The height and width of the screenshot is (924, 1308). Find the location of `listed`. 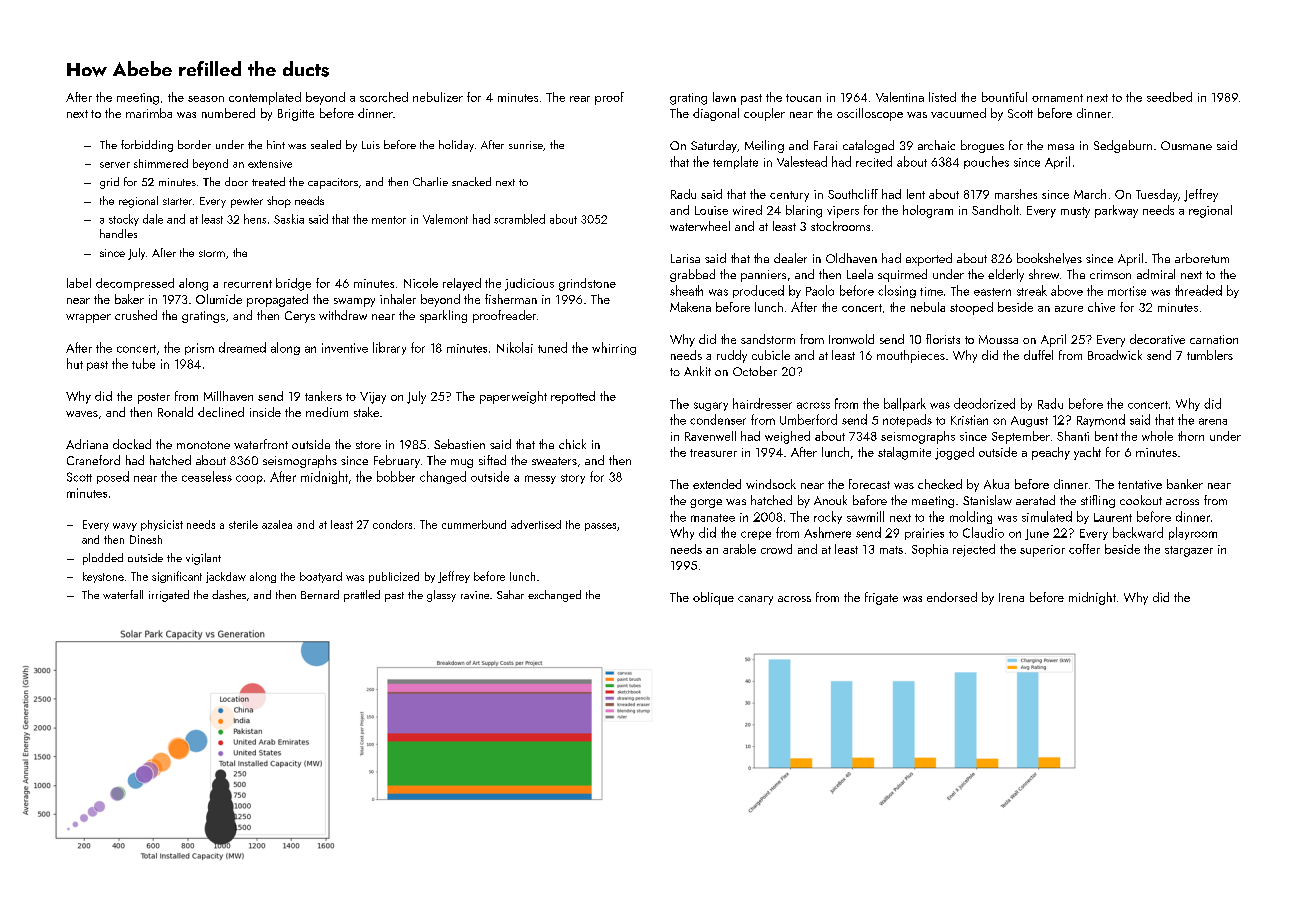

listed is located at coordinates (942, 97).
